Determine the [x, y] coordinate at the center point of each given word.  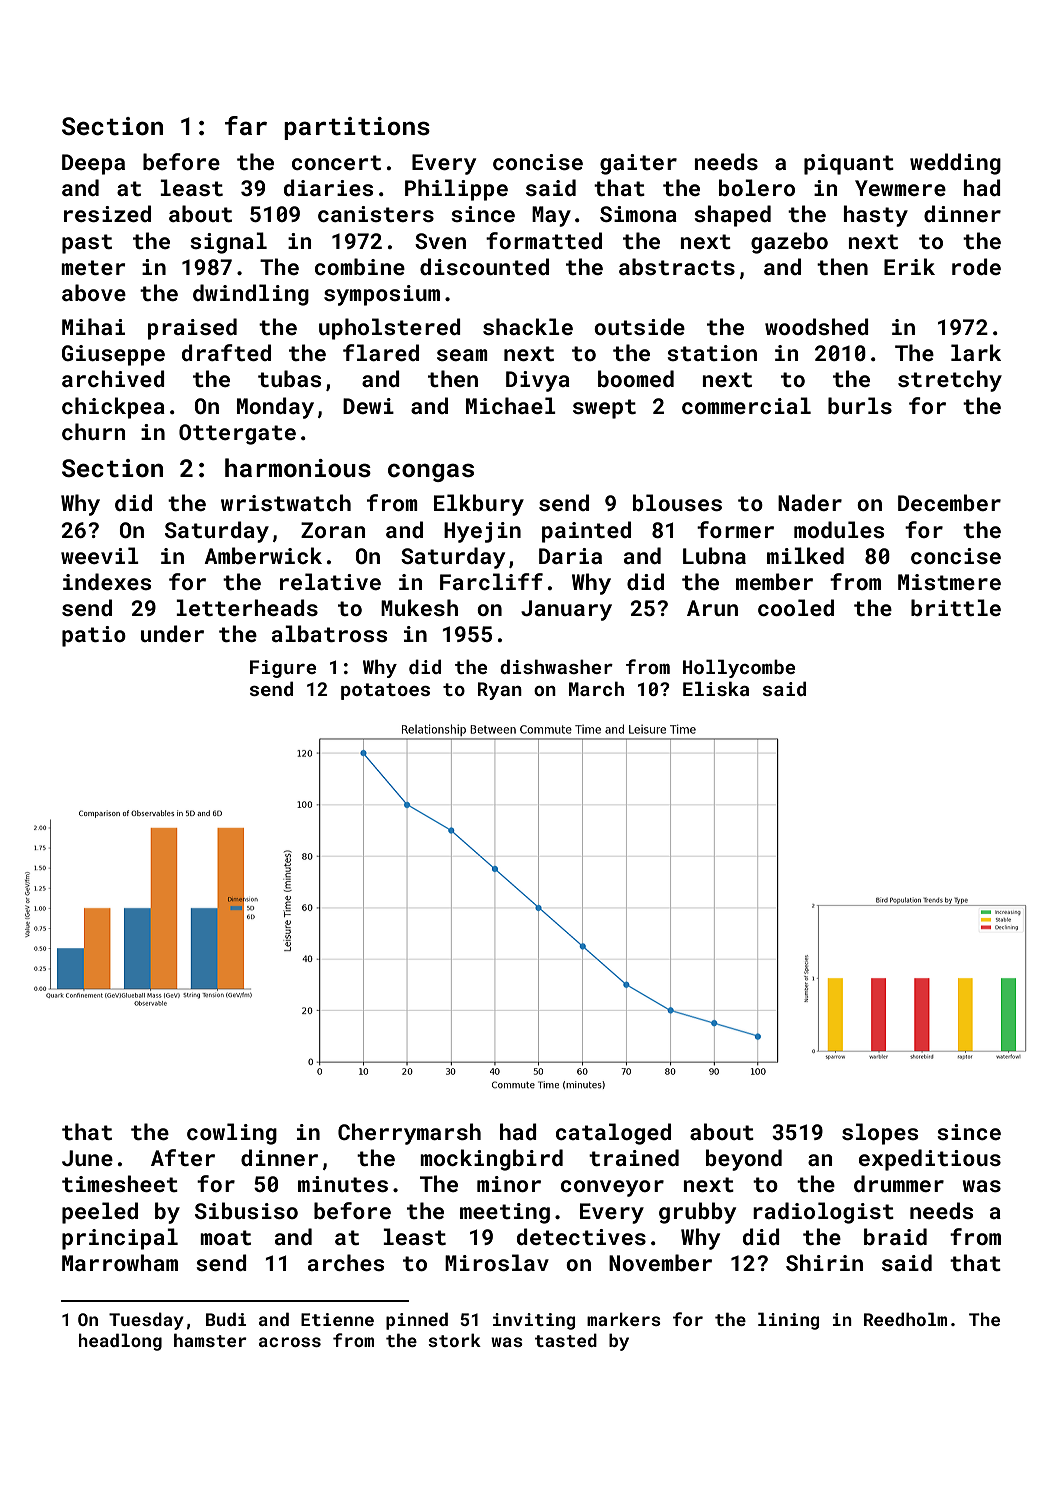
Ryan [500, 691]
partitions [357, 128]
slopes [880, 1134]
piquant [849, 164]
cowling [232, 1134]
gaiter [638, 164]
